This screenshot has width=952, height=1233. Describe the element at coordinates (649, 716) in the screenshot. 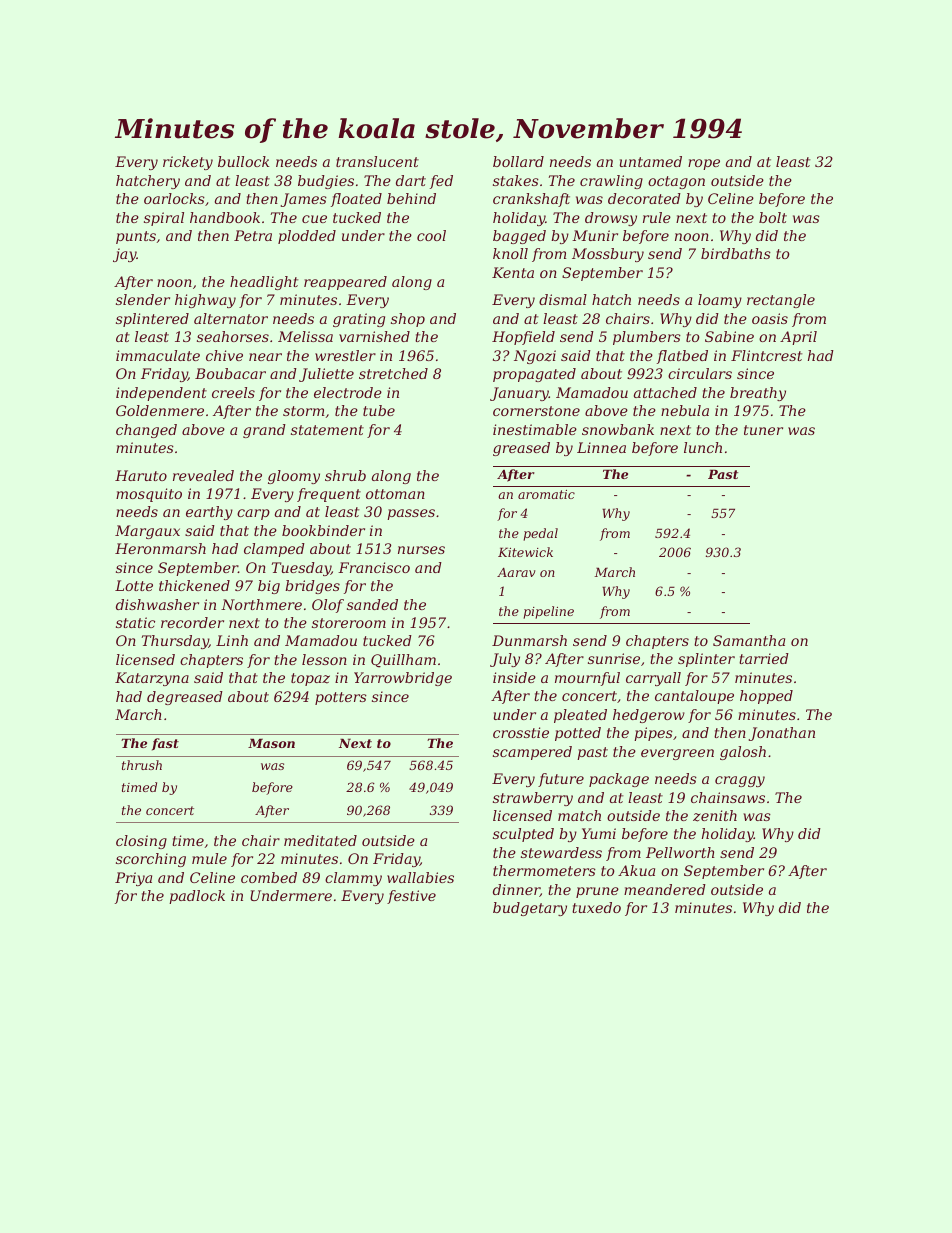

I see `hedgerow` at that location.
